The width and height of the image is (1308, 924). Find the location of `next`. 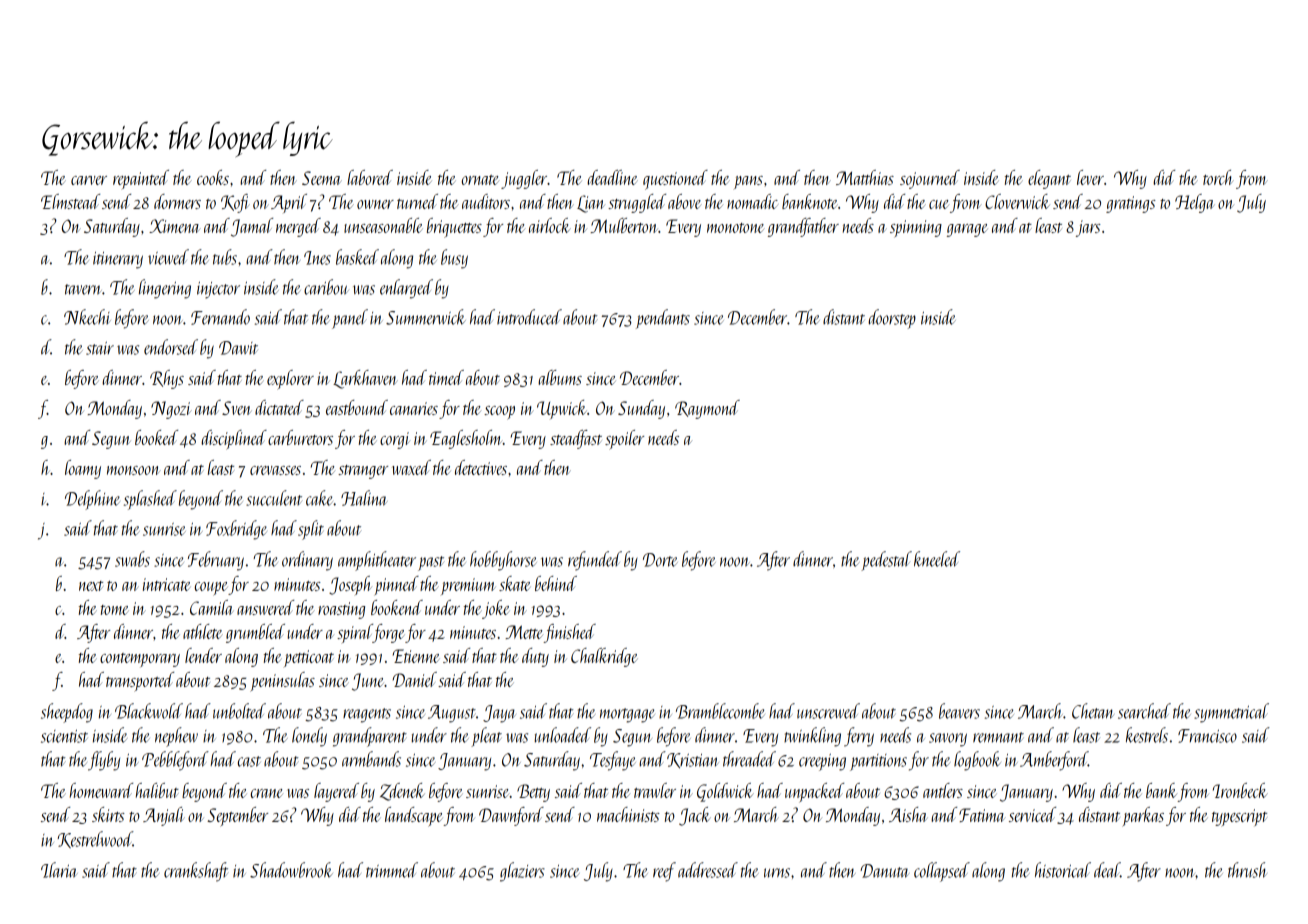

next is located at coordinates (91, 586).
